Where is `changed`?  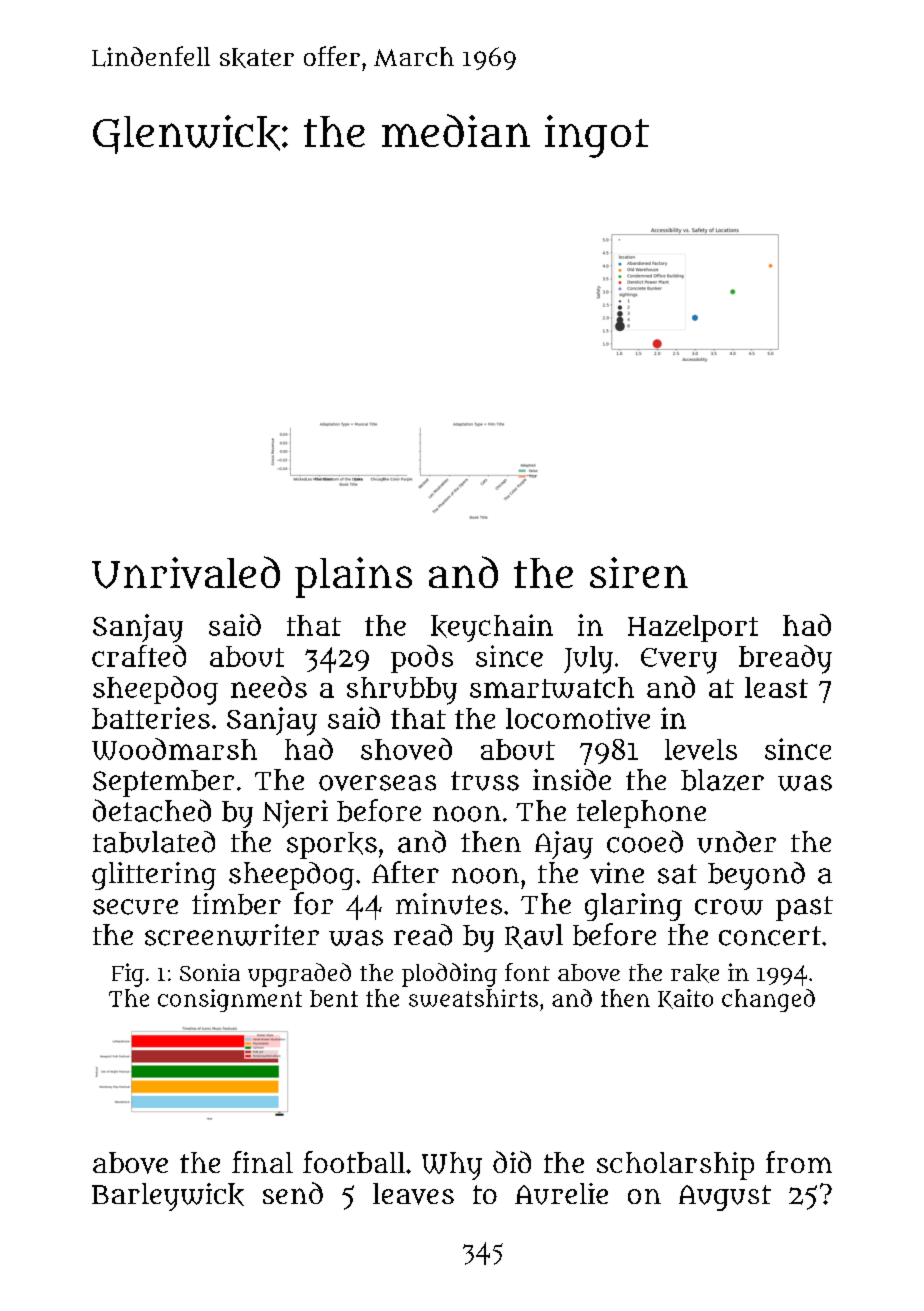
changed is located at coordinates (768, 1000).
